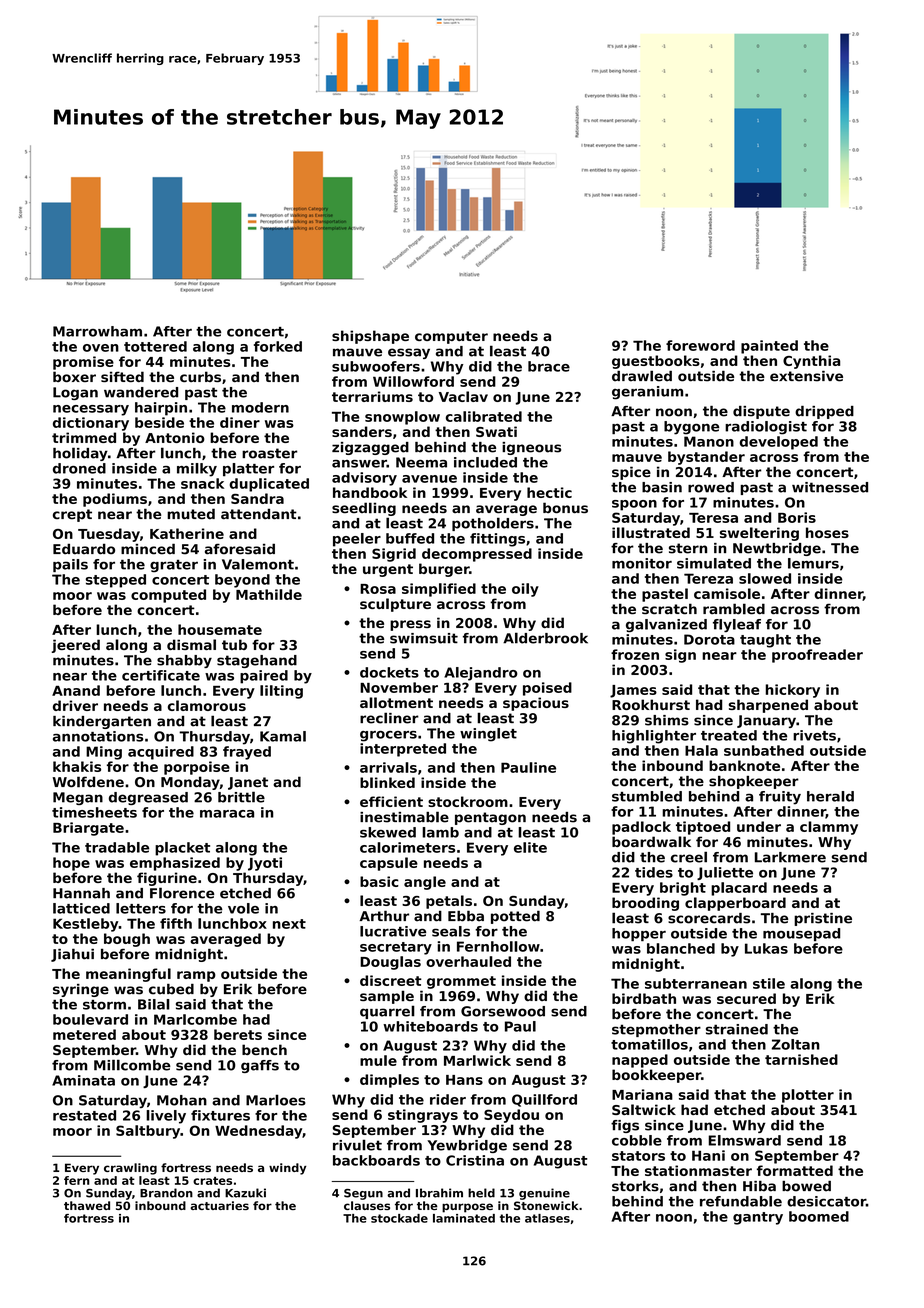  I want to click on Hani, so click(708, 1155).
